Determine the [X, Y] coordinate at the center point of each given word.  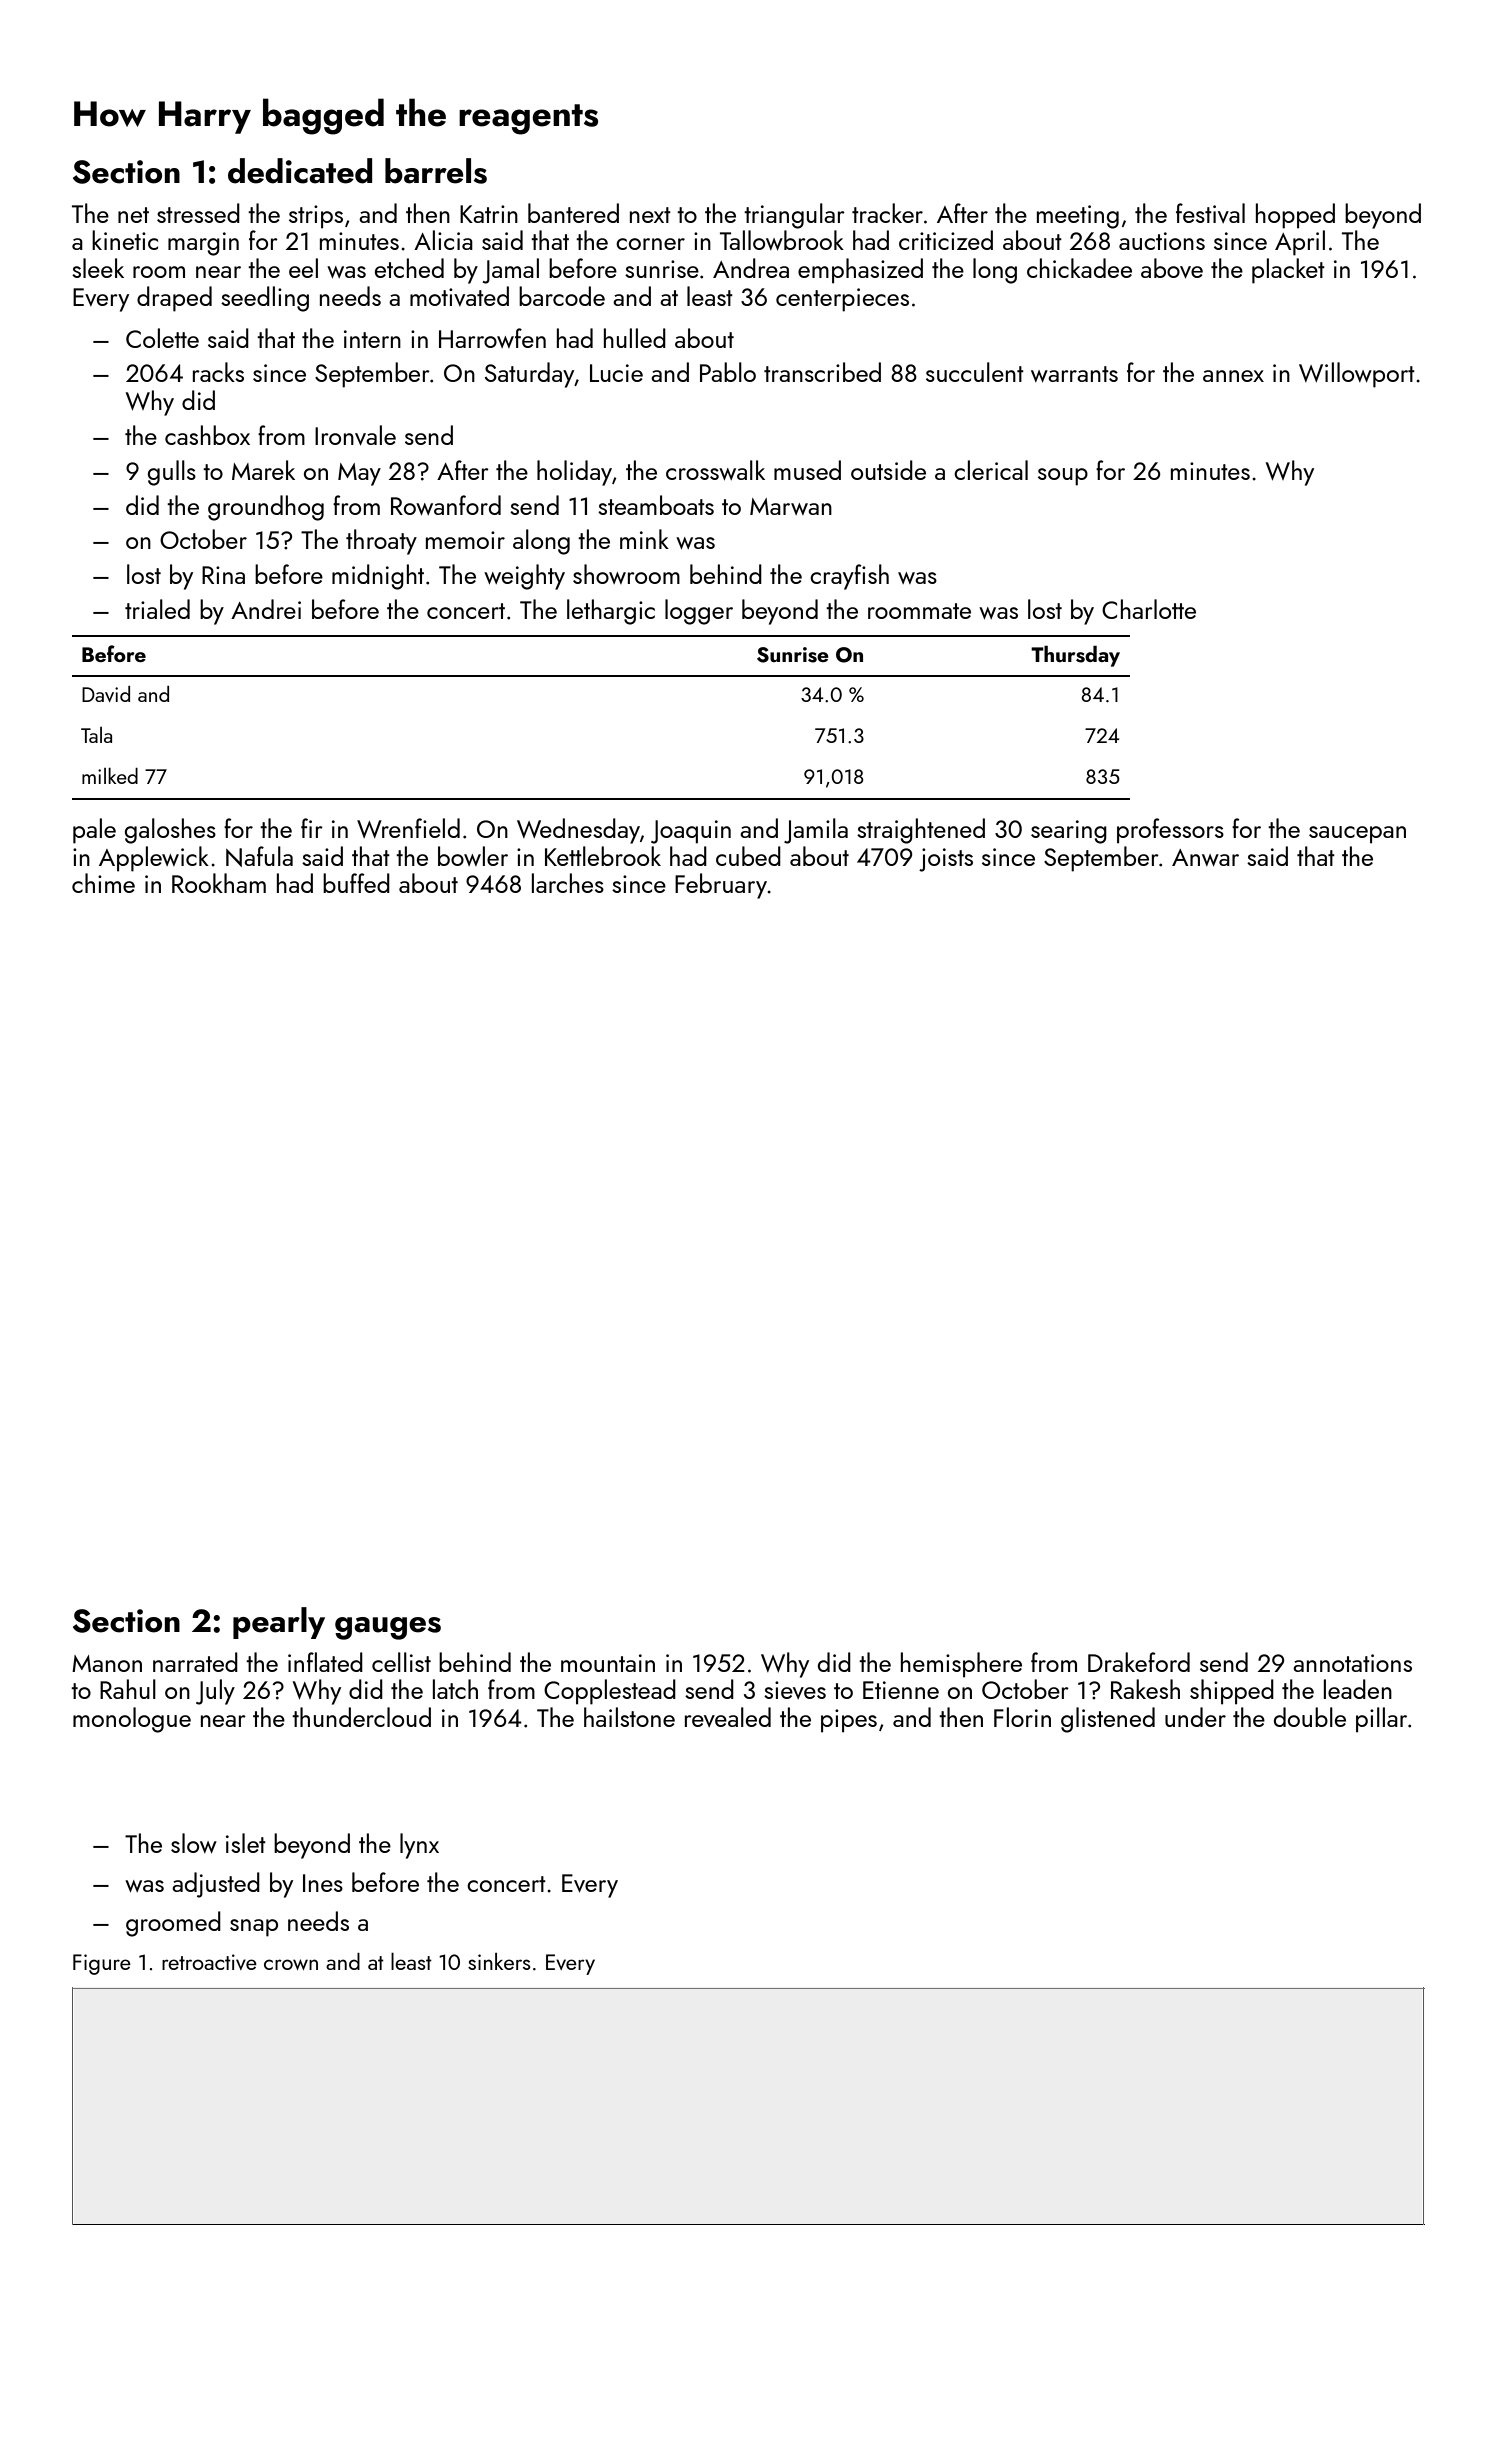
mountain [608, 1663]
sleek [98, 268]
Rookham [219, 883]
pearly [279, 1623]
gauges [388, 1628]
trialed [157, 609]
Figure [102, 1964]
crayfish [849, 577]
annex [1233, 376]
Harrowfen [492, 338]
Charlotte [1149, 609]
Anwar [1205, 857]
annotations [1352, 1663]
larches [568, 883]
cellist [401, 1662]
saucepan [1357, 835]
